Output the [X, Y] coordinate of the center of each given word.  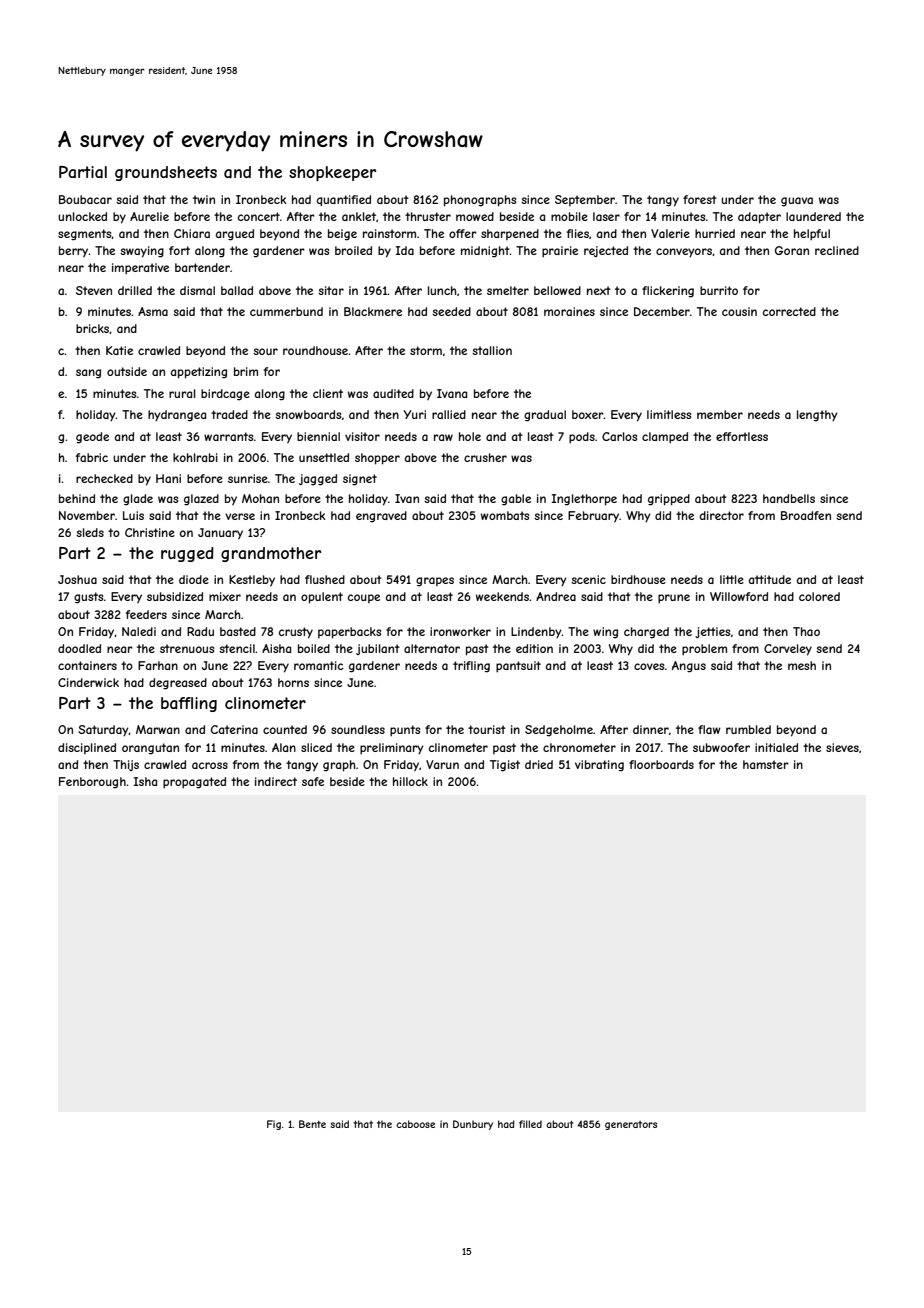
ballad [237, 290]
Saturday [103, 731]
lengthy [817, 416]
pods [582, 438]
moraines [569, 311]
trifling [471, 667]
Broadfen [806, 515]
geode [92, 438]
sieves [842, 747]
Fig [274, 1125]
